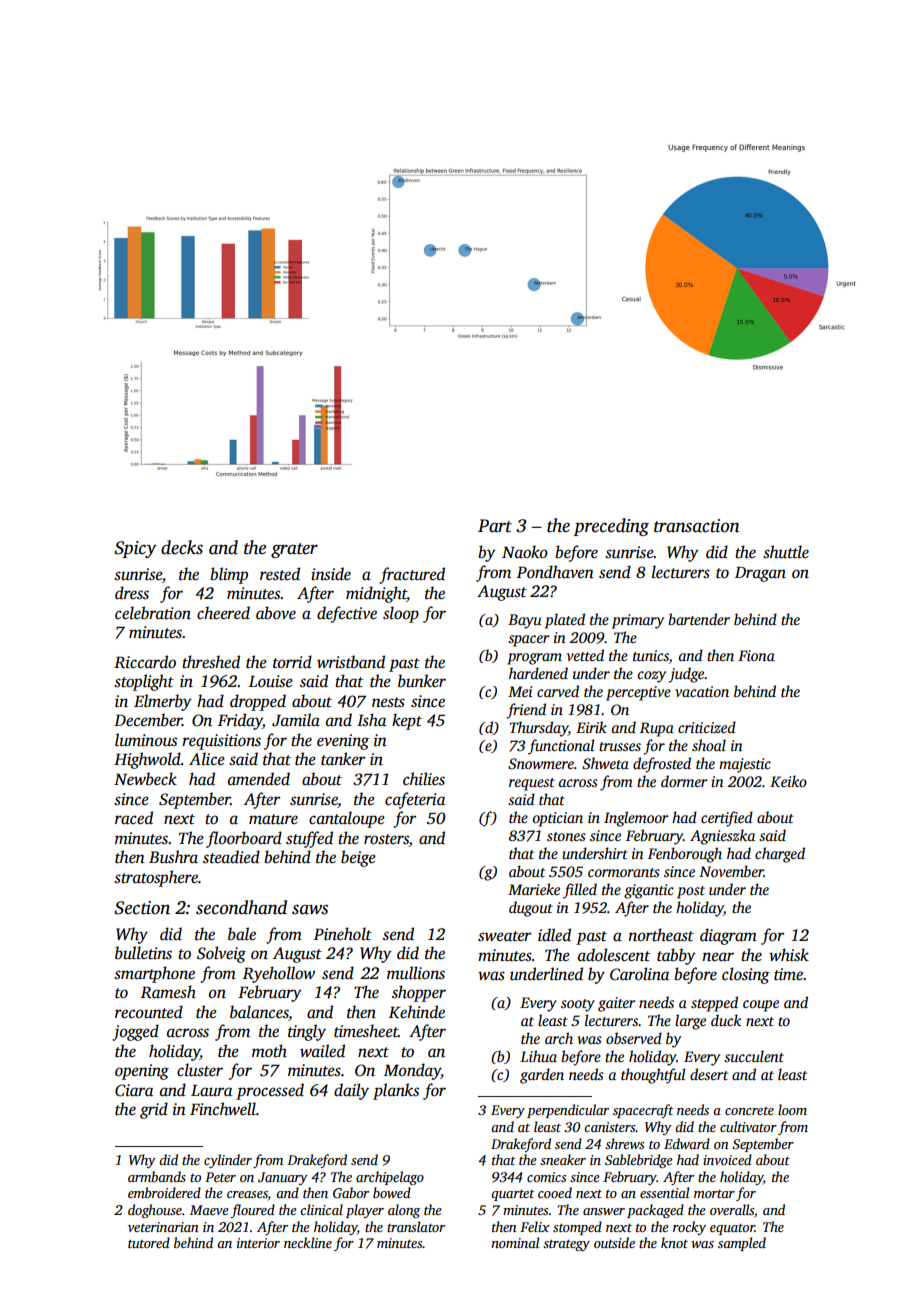 This image has width=924, height=1308. Describe the element at coordinates (211, 1090) in the image. I see `Laura` at that location.
